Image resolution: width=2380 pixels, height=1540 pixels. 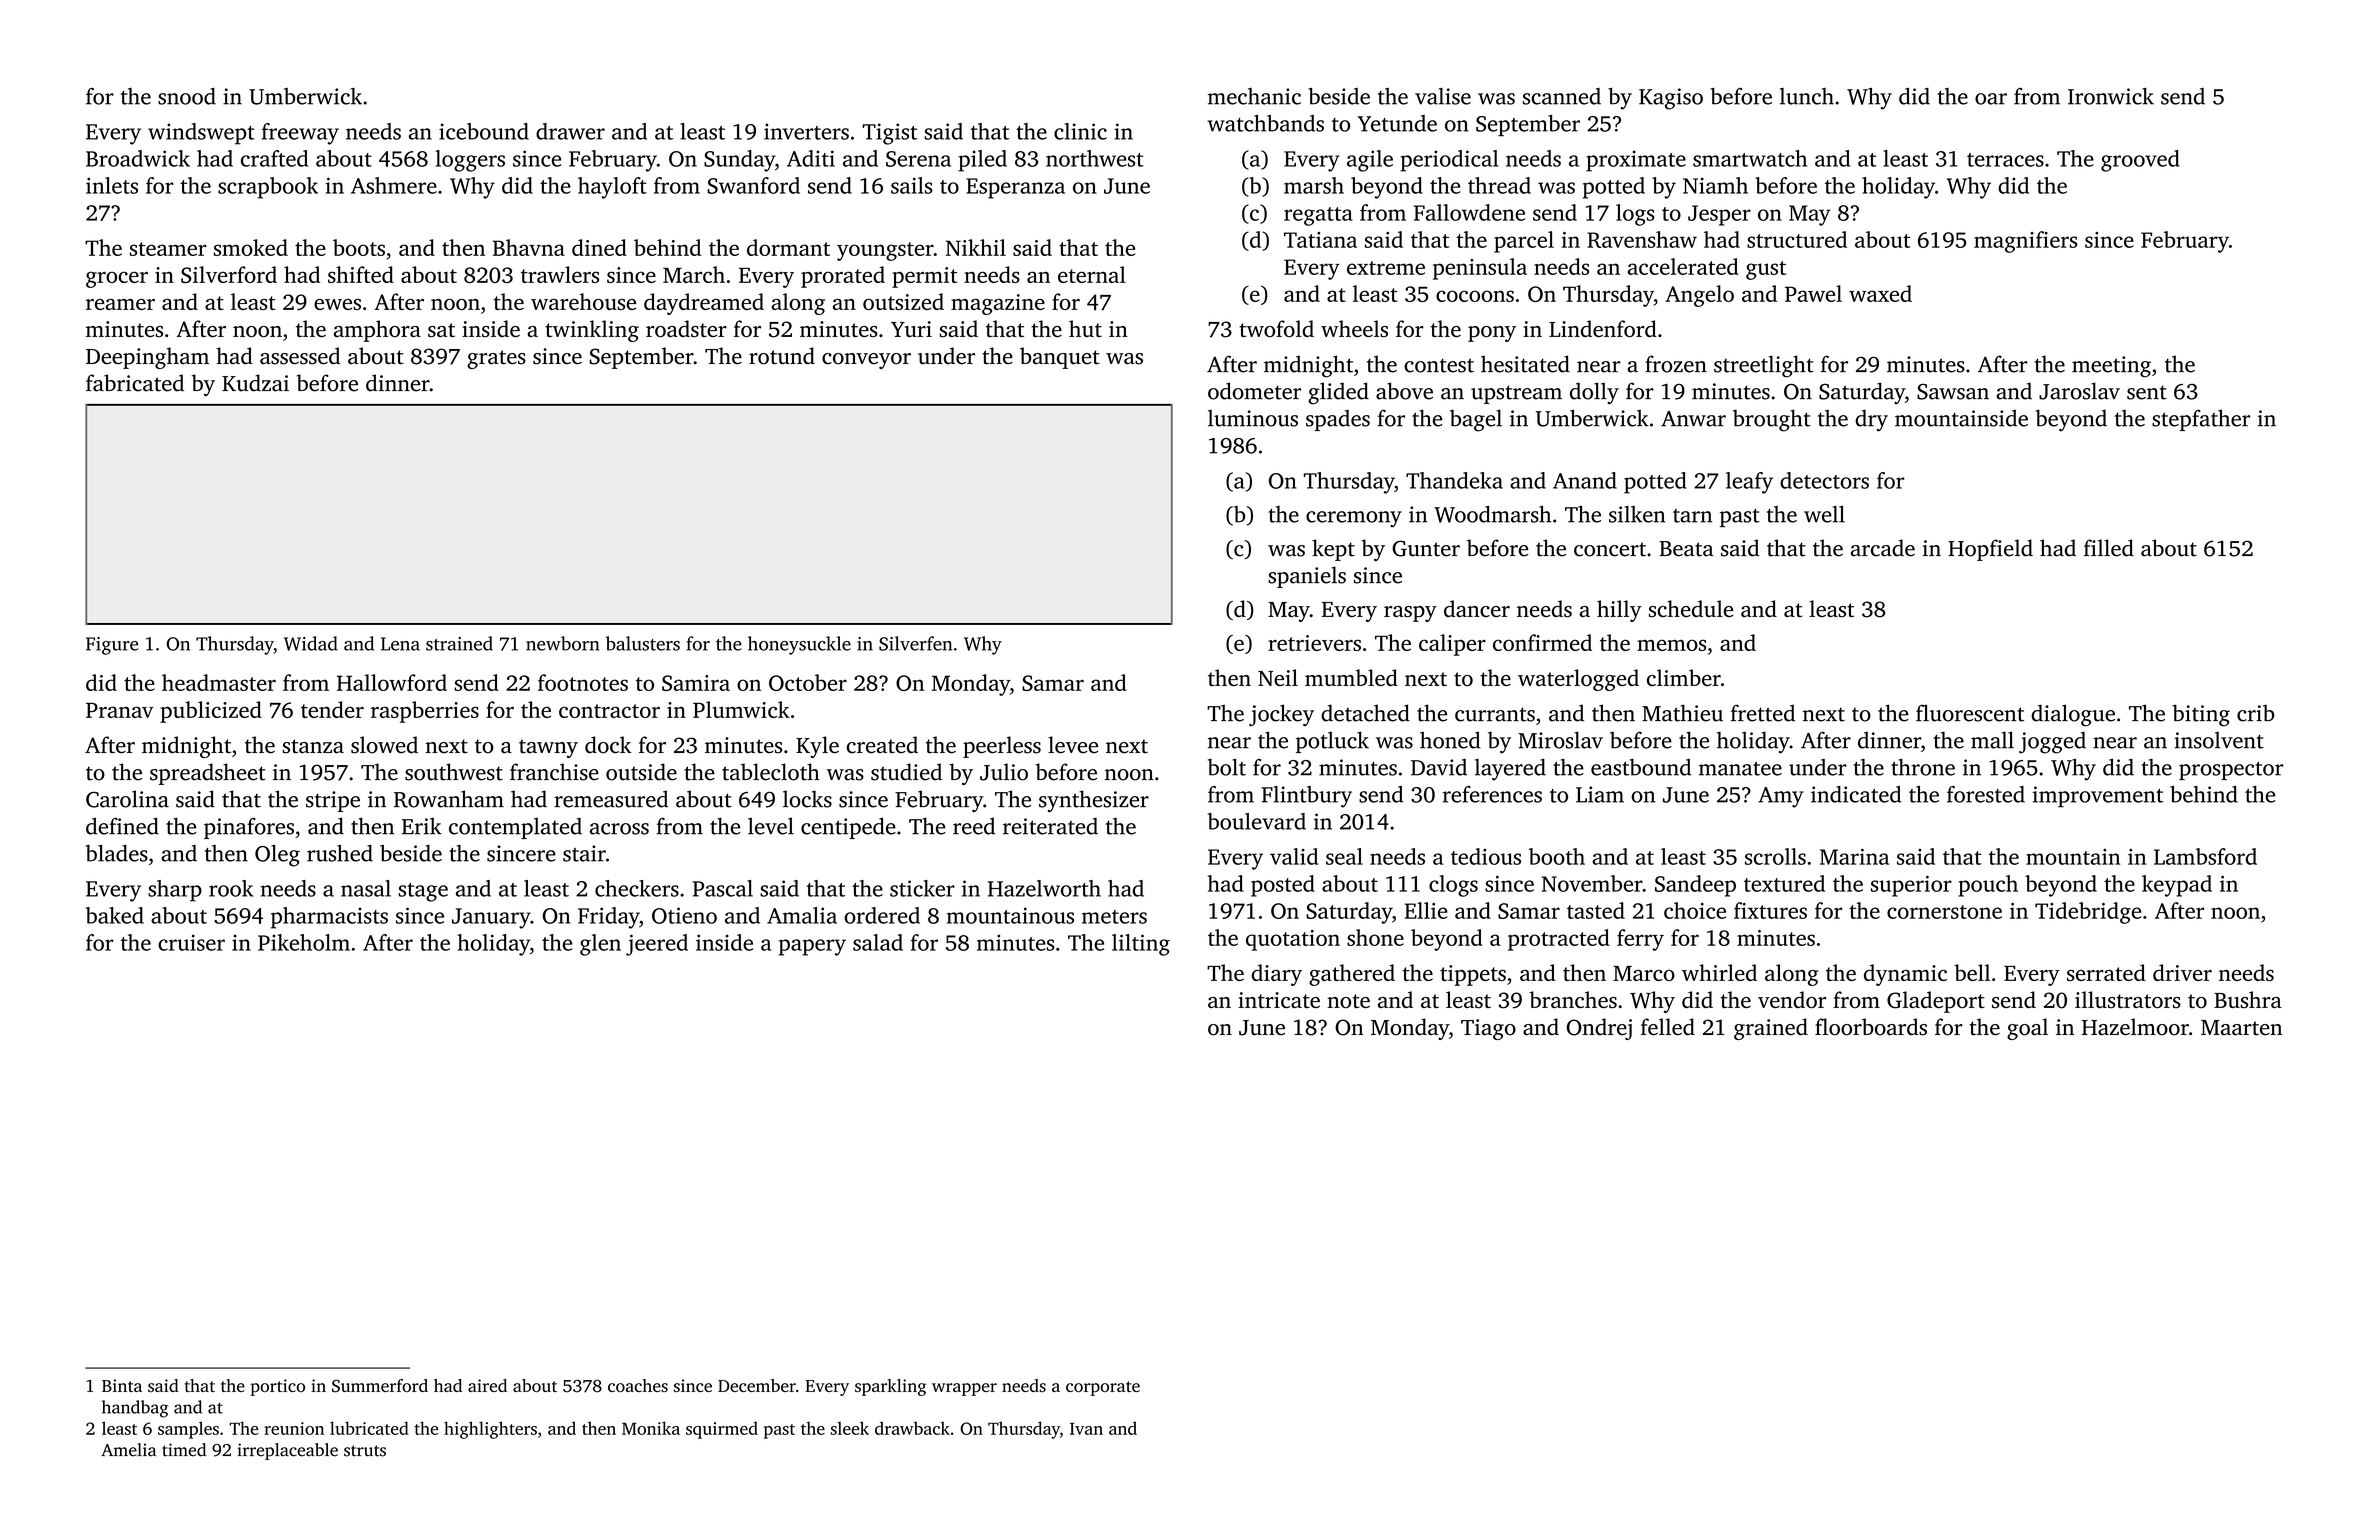 I want to click on manatee, so click(x=1740, y=769).
